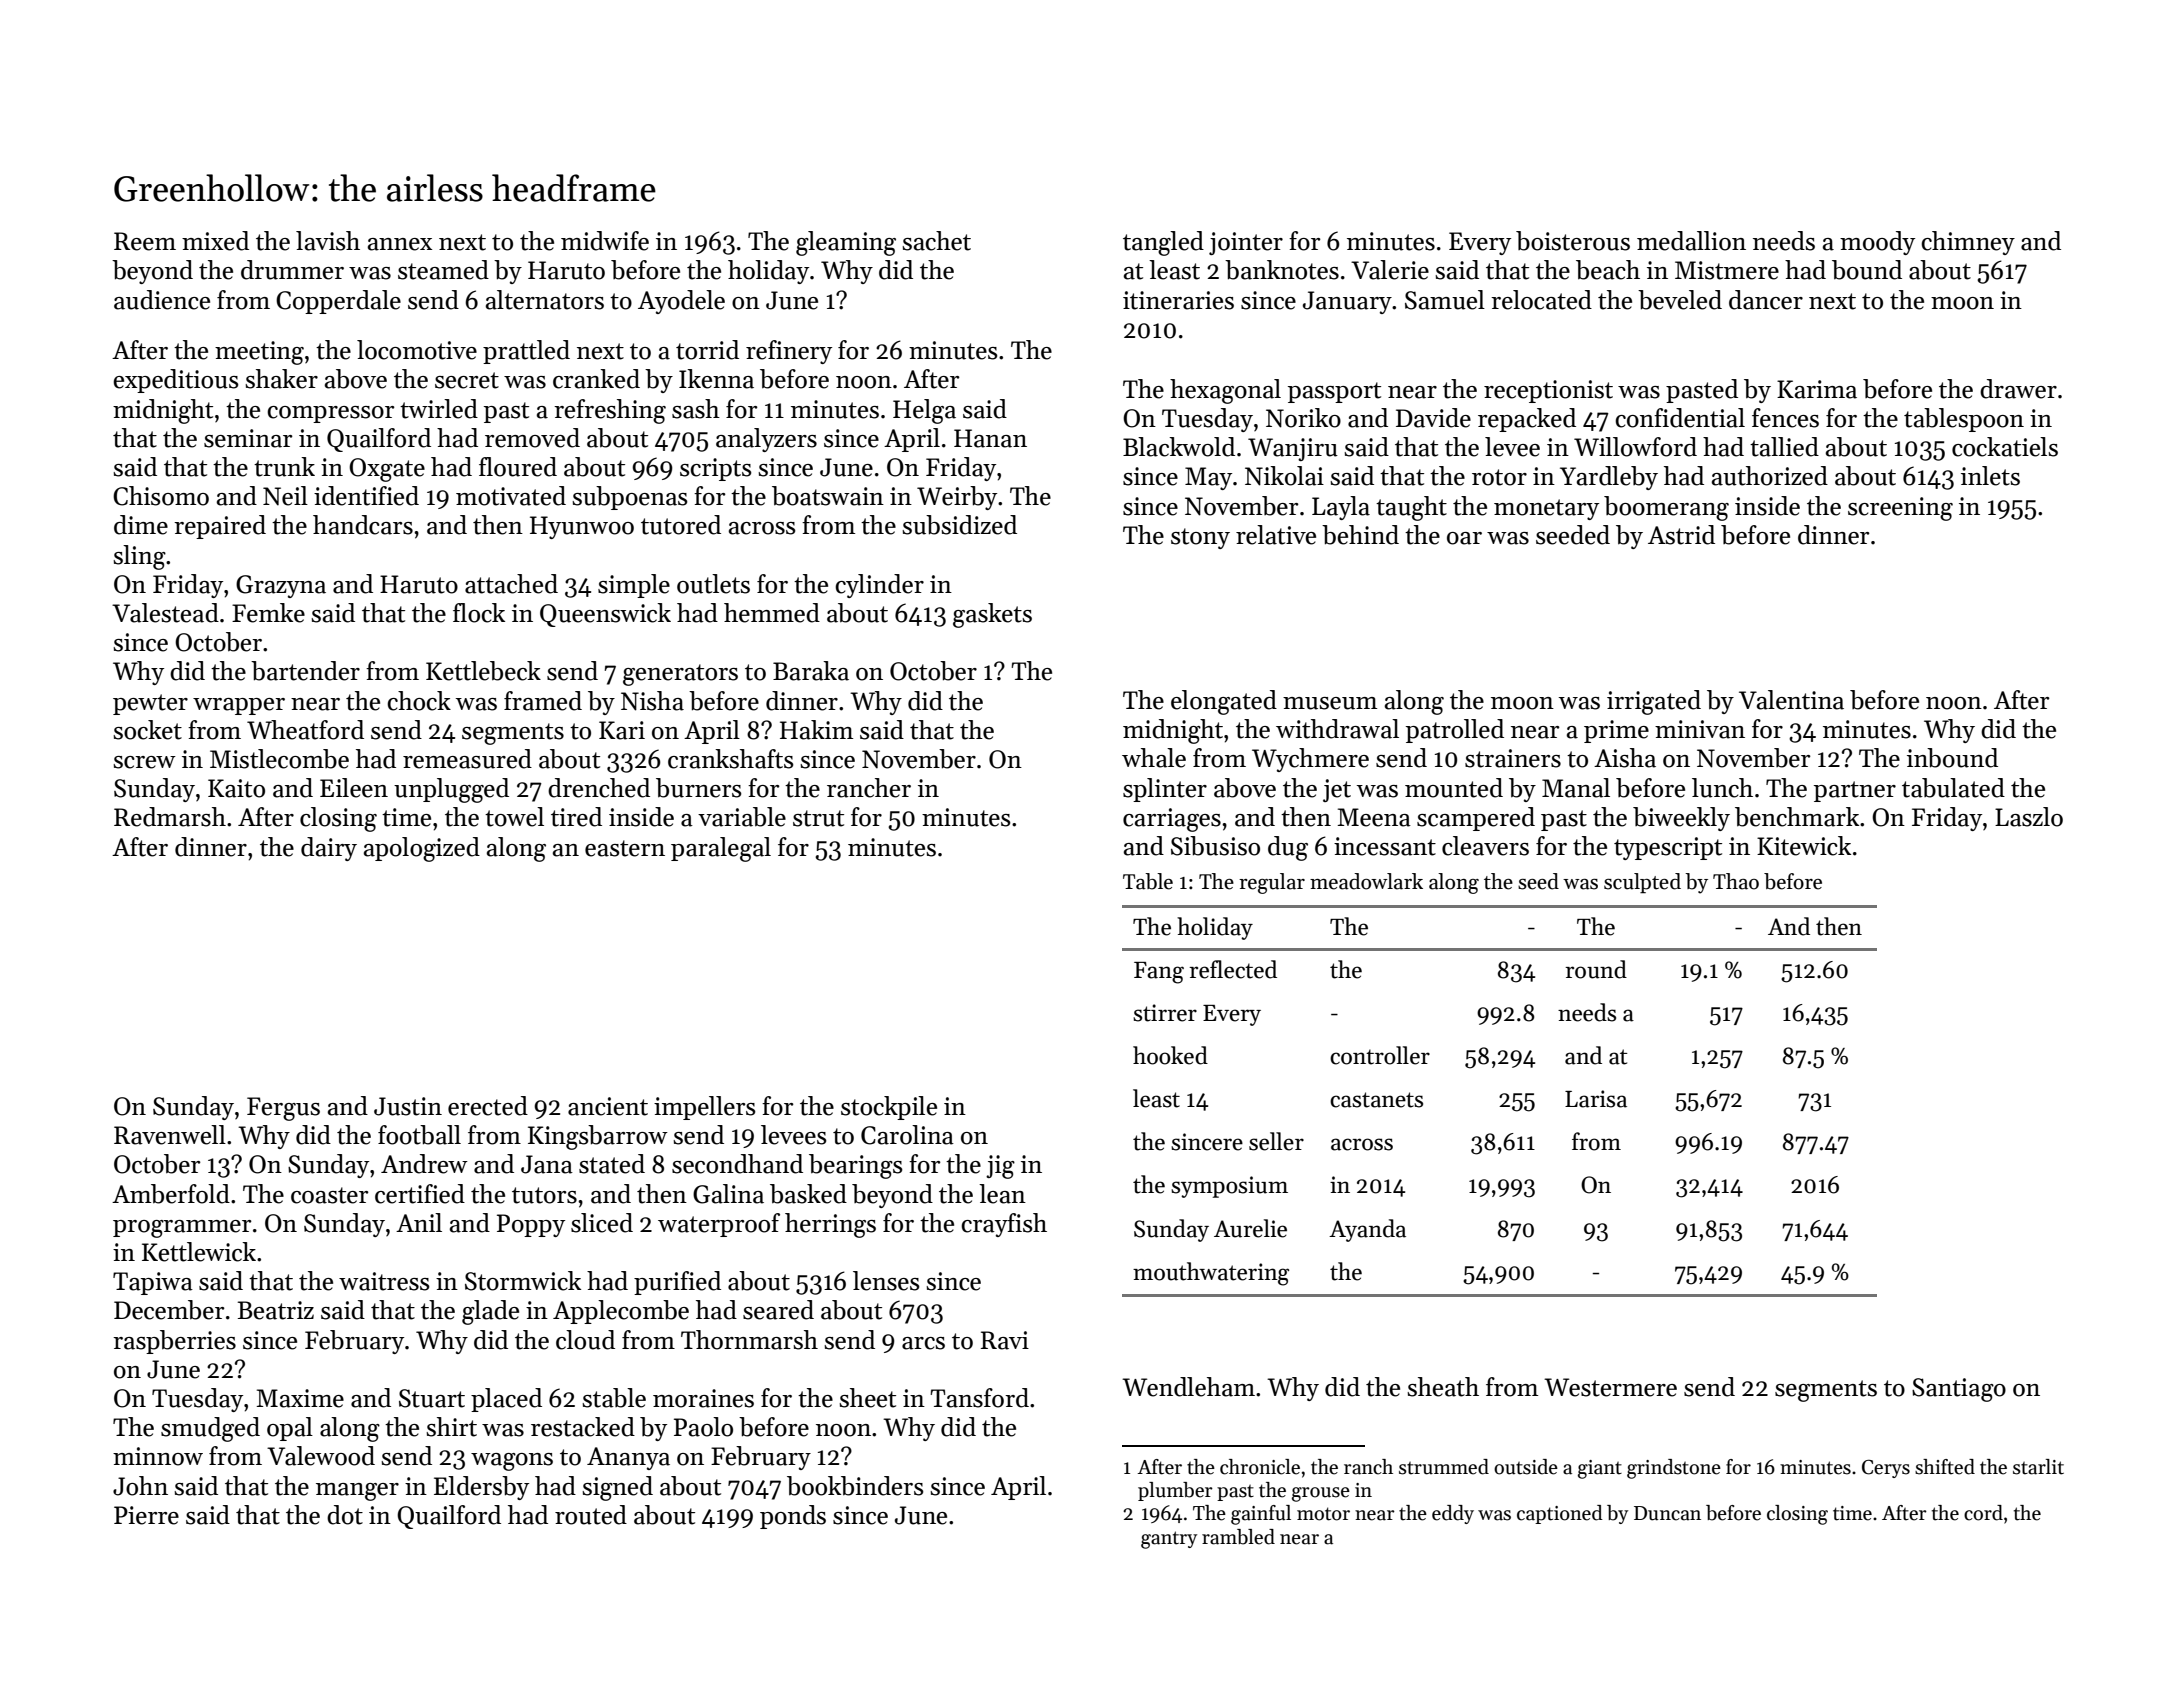 This document has height=1683, width=2178. I want to click on medallion, so click(1691, 241).
